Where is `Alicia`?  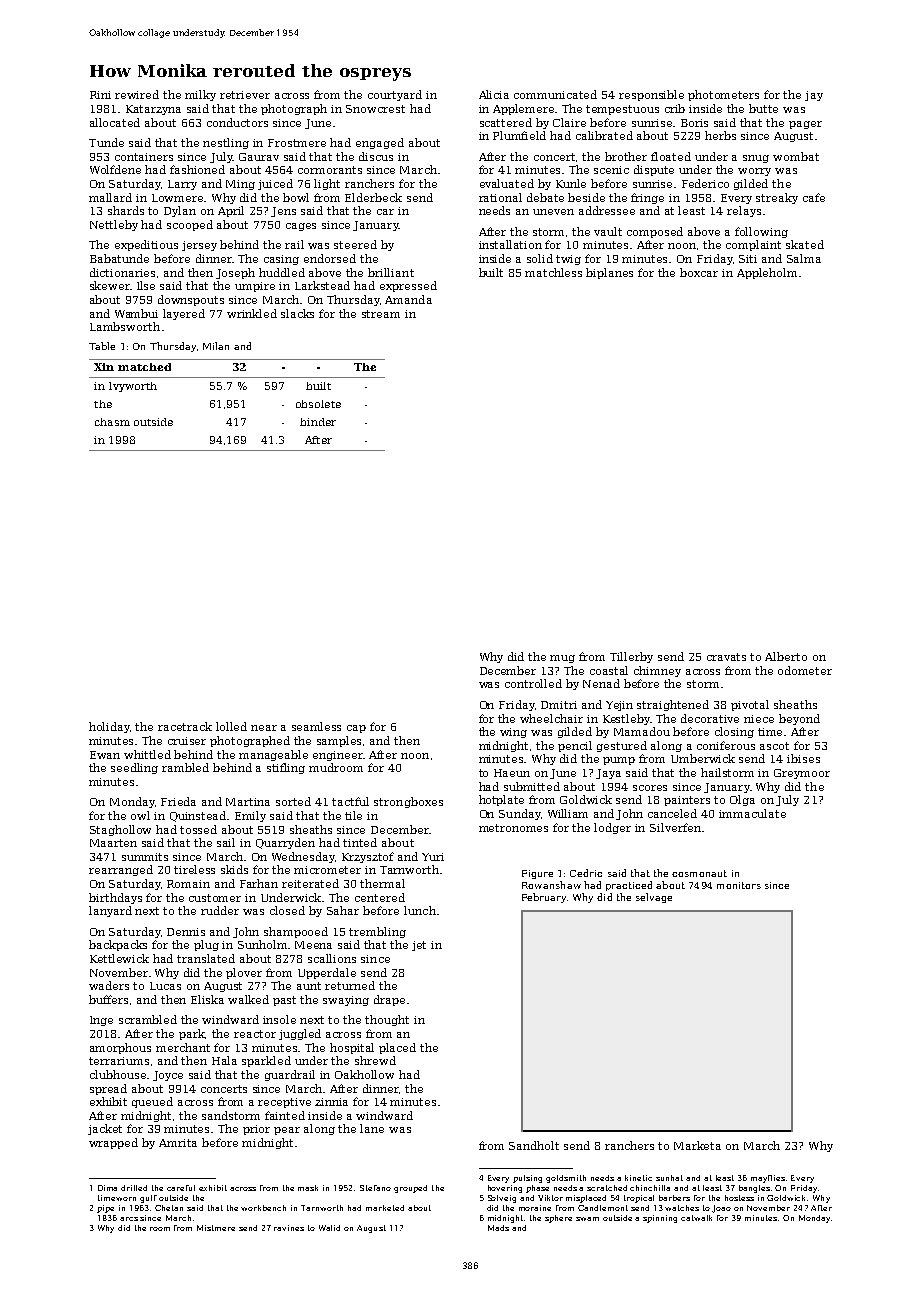
Alicia is located at coordinates (494, 94).
